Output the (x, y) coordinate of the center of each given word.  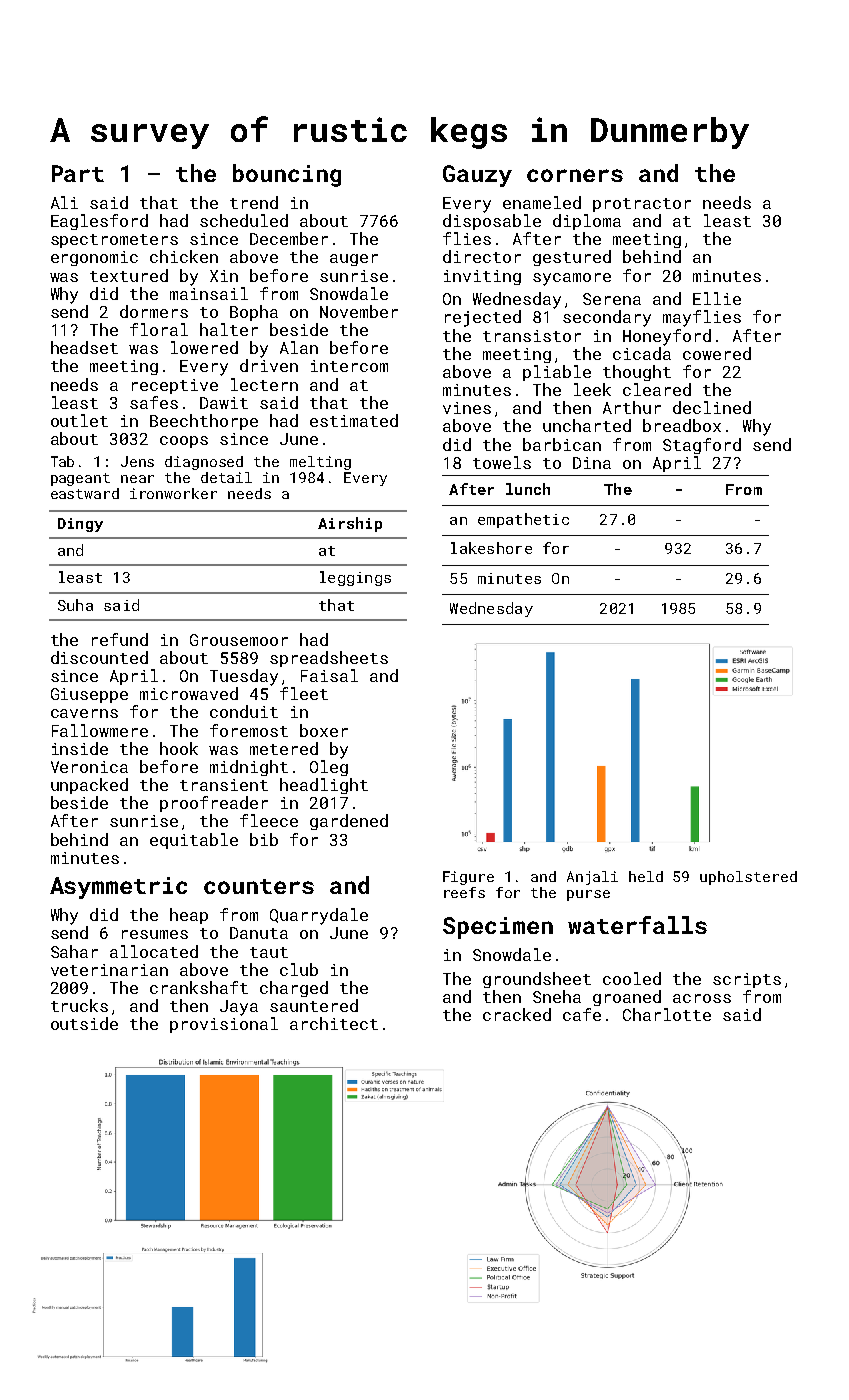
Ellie (717, 298)
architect (334, 1023)
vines (467, 408)
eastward (85, 493)
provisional (224, 1025)
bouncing (287, 175)
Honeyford (667, 337)
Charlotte (667, 1014)
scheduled (244, 220)
